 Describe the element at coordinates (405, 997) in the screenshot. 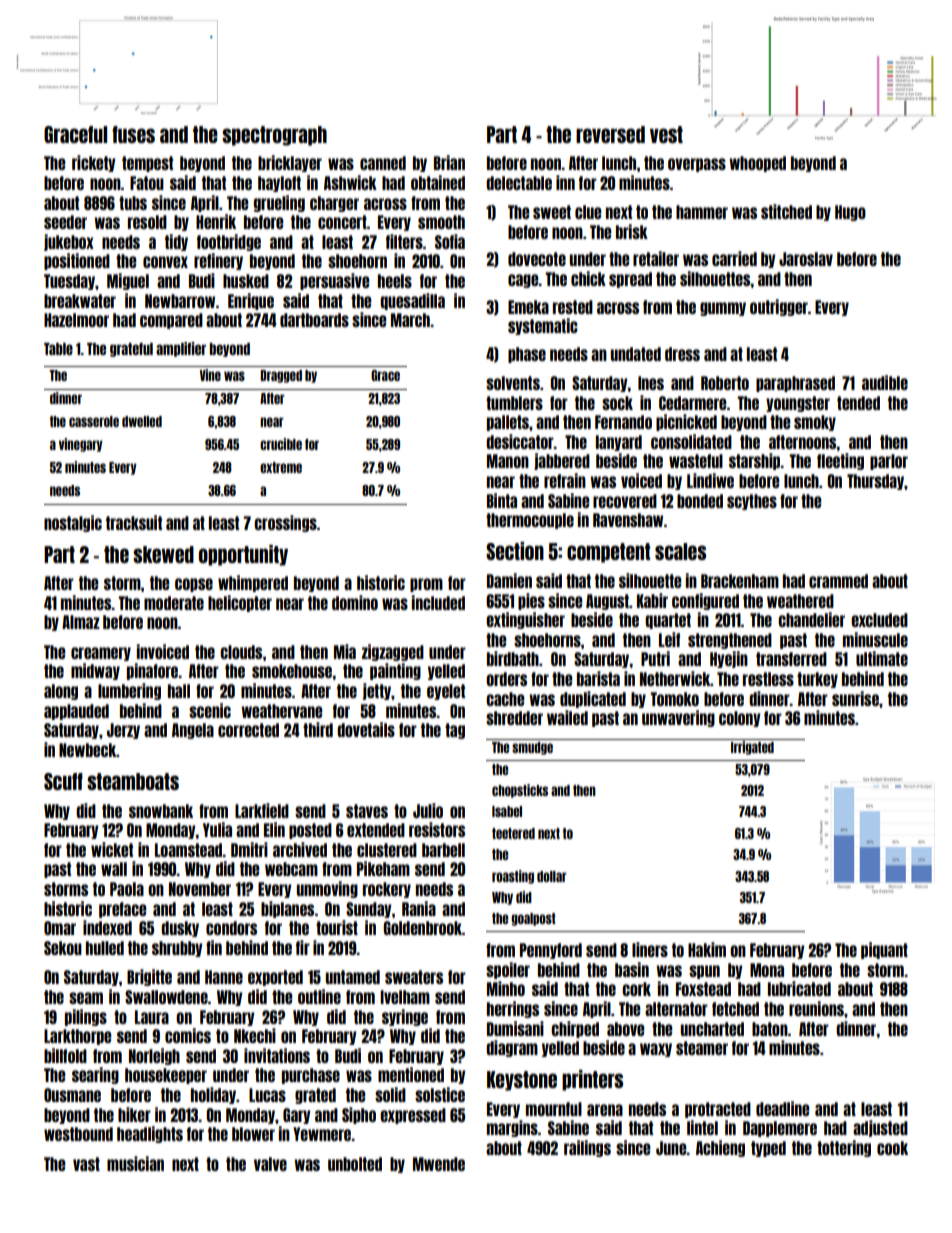

I see `Ivelham` at that location.
